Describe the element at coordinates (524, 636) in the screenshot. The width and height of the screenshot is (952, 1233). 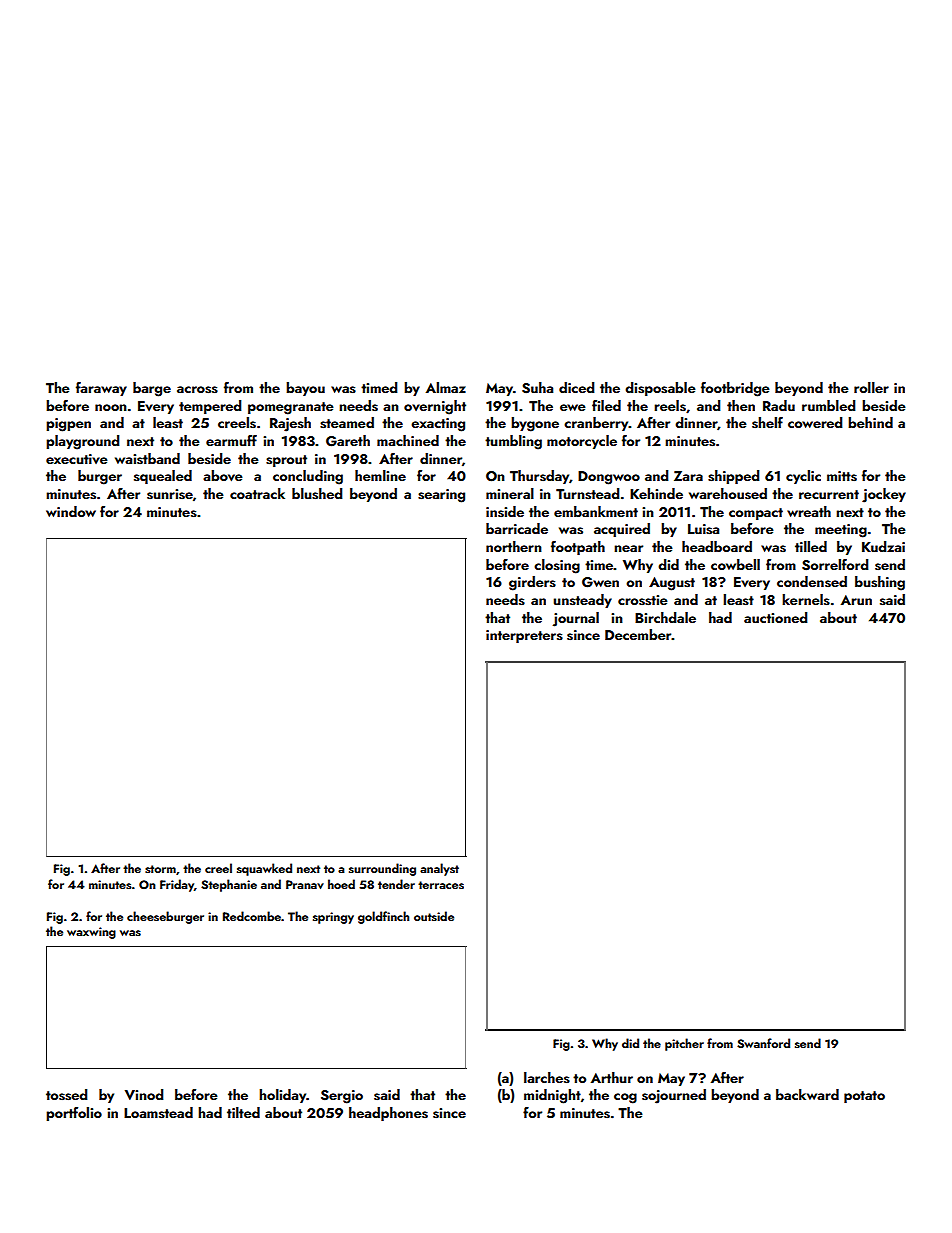
I see `interpreters` at that location.
